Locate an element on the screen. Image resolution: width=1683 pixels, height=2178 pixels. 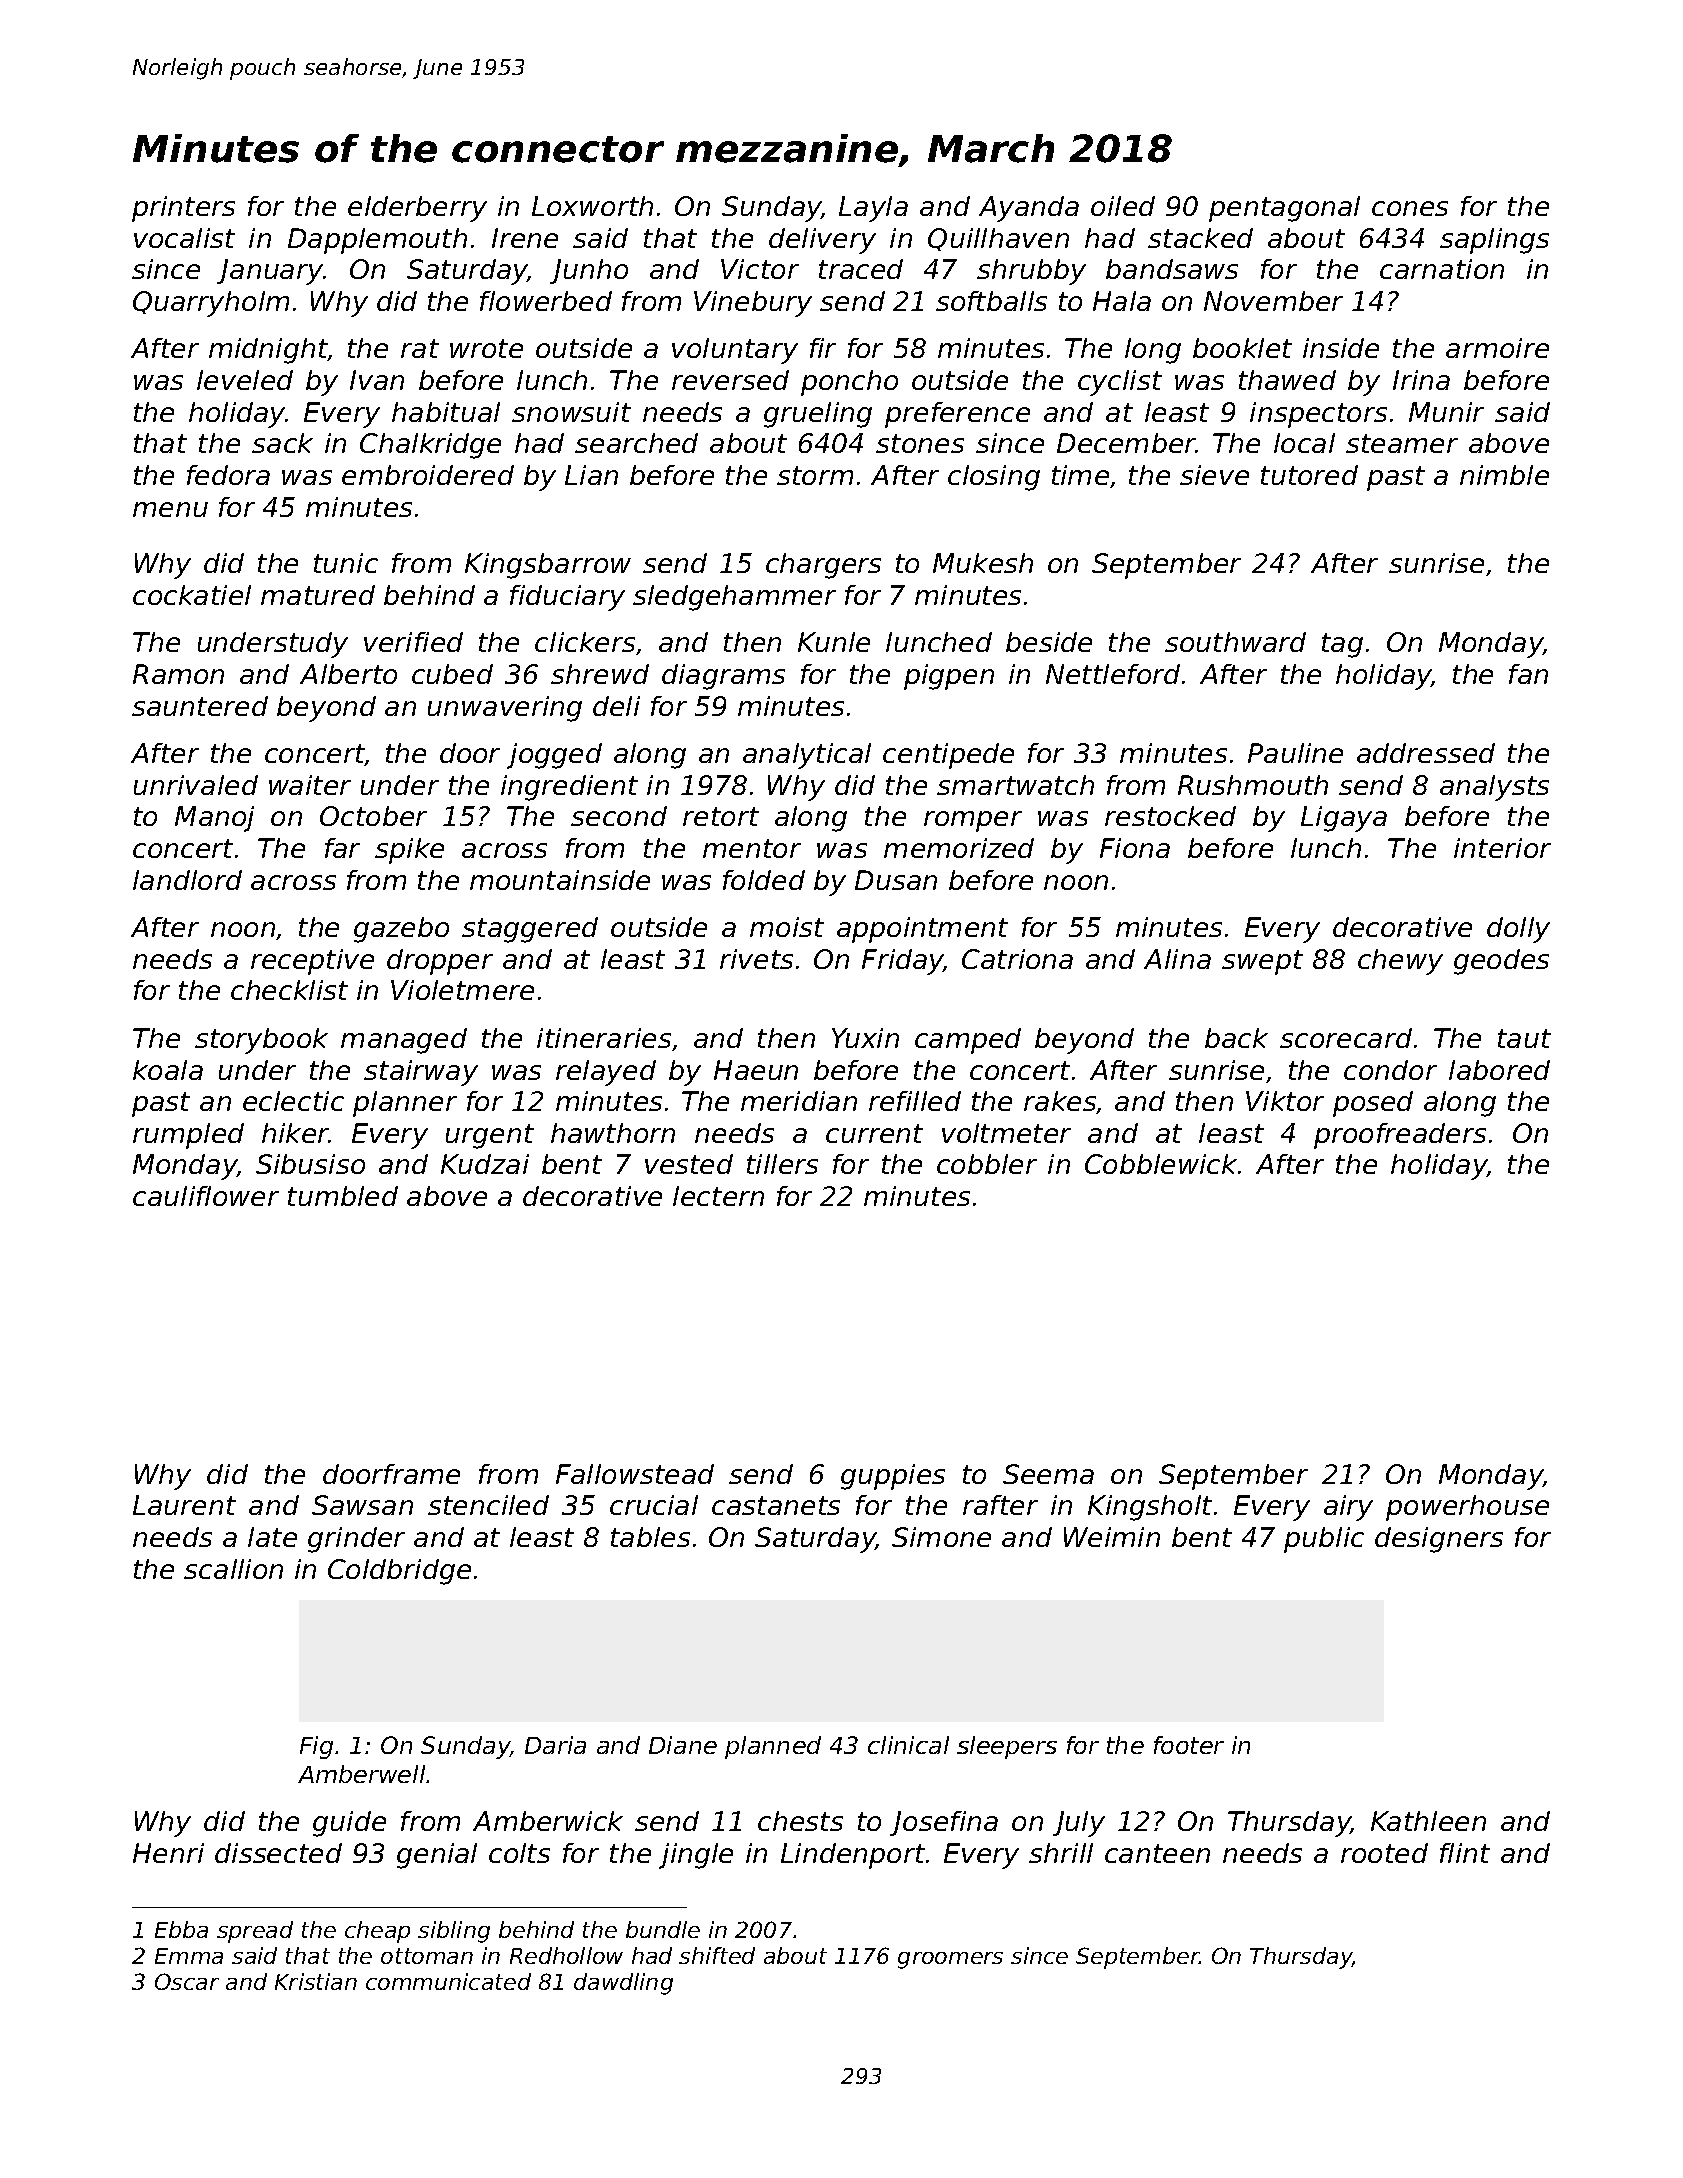
Ivan is located at coordinates (377, 380).
